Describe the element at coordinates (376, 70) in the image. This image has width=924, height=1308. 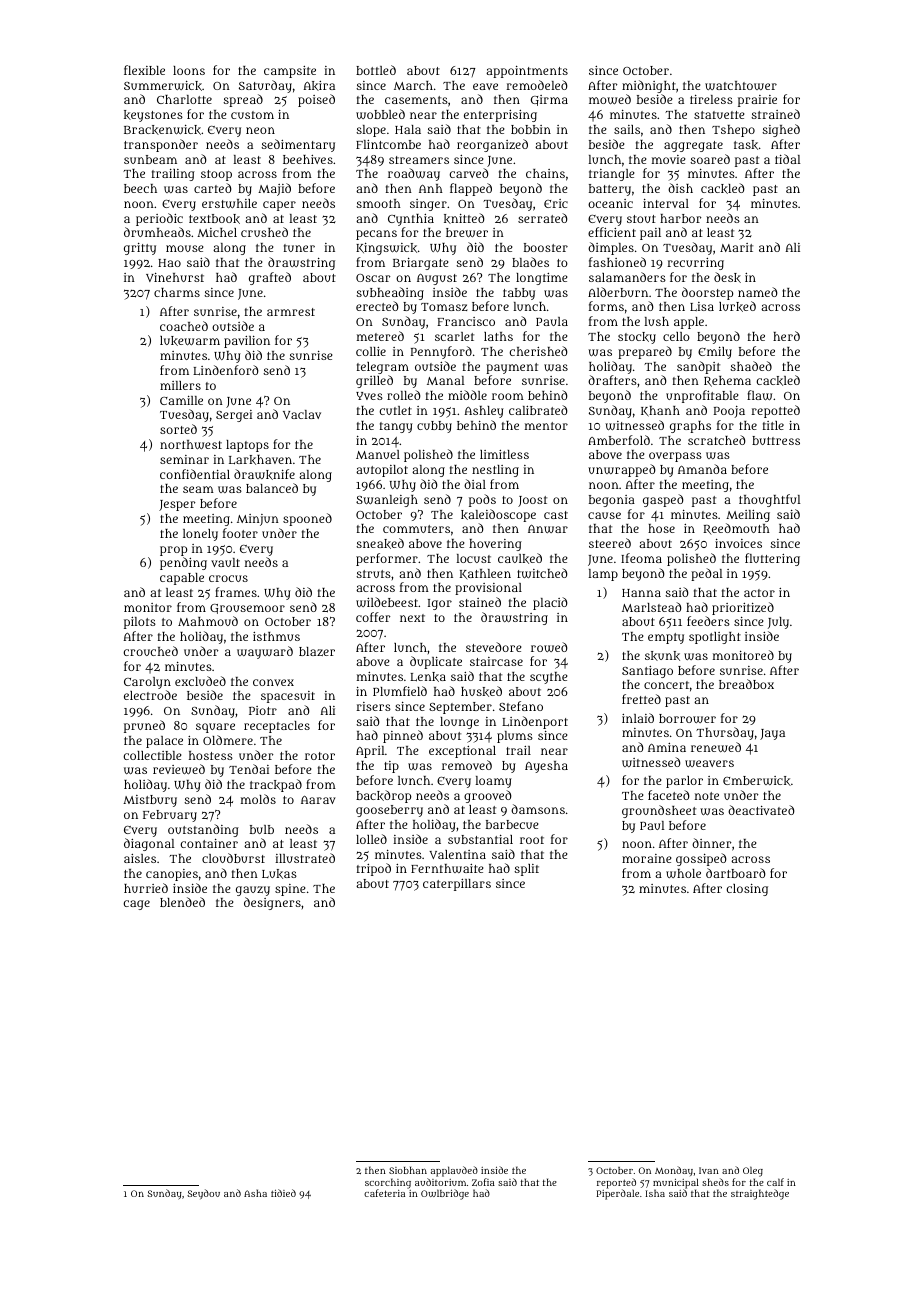
I see `bottled` at that location.
